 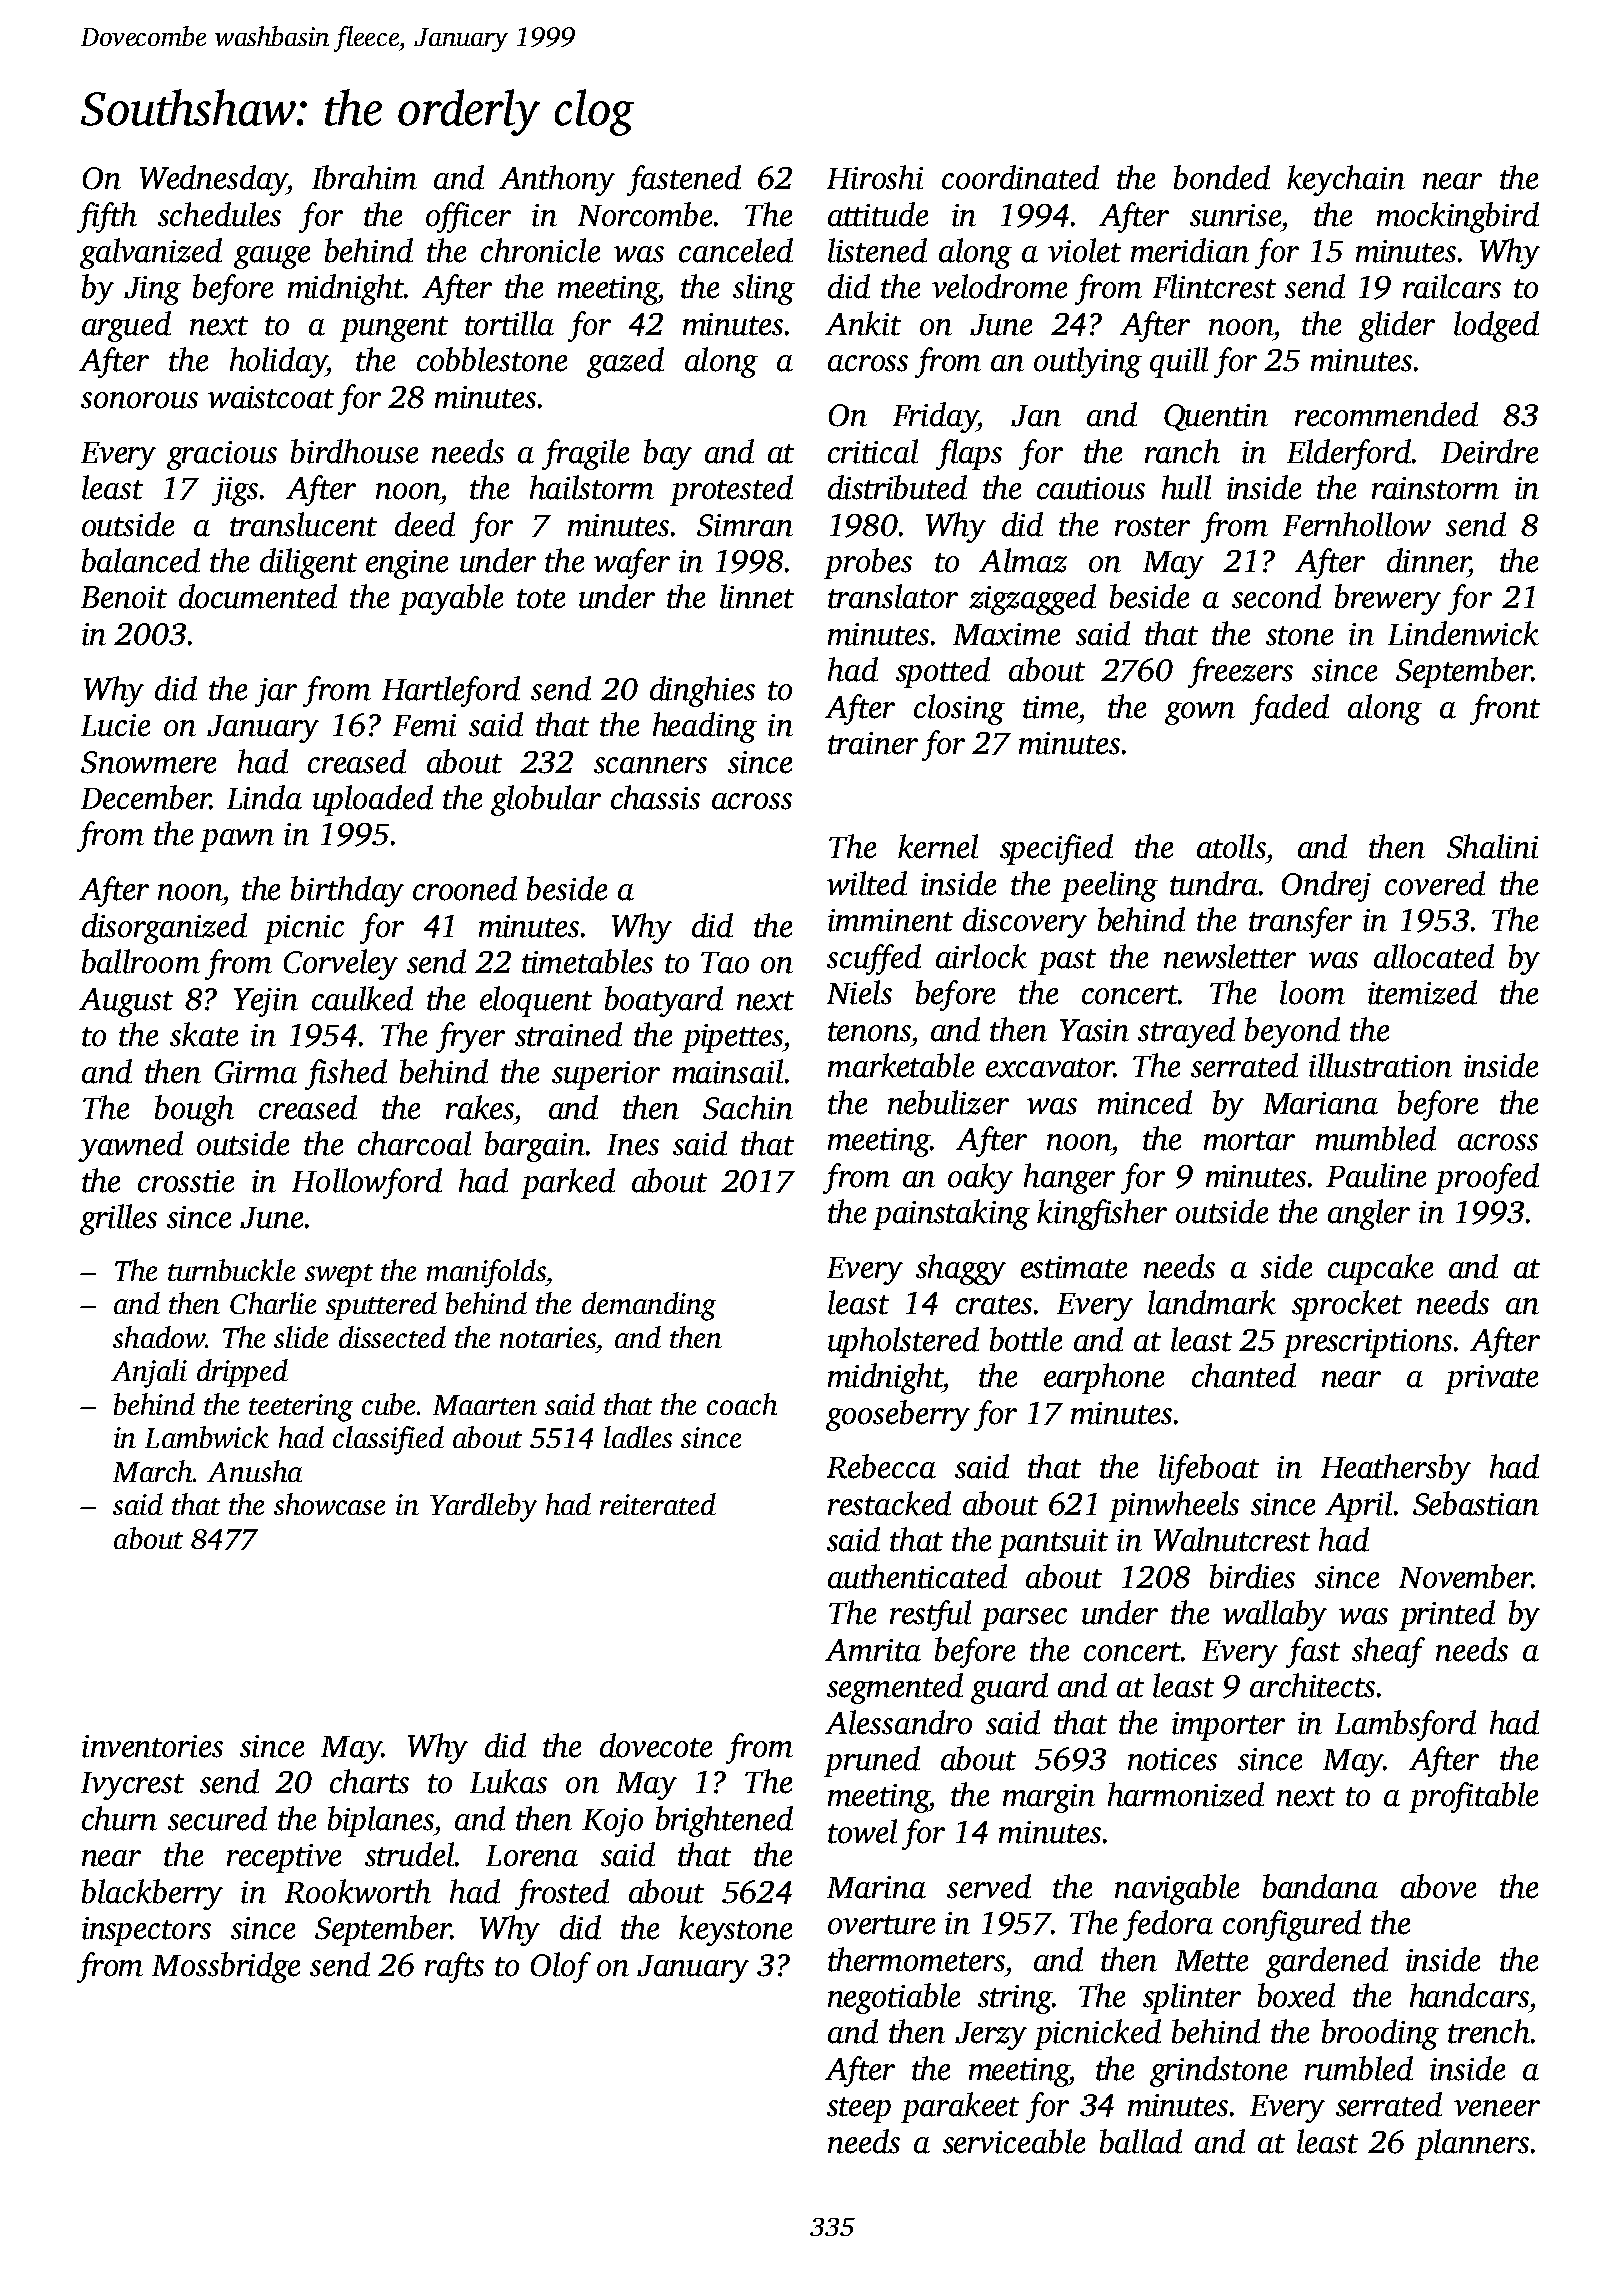 What do you see at coordinates (107, 217) in the document?
I see `fifth` at bounding box center [107, 217].
